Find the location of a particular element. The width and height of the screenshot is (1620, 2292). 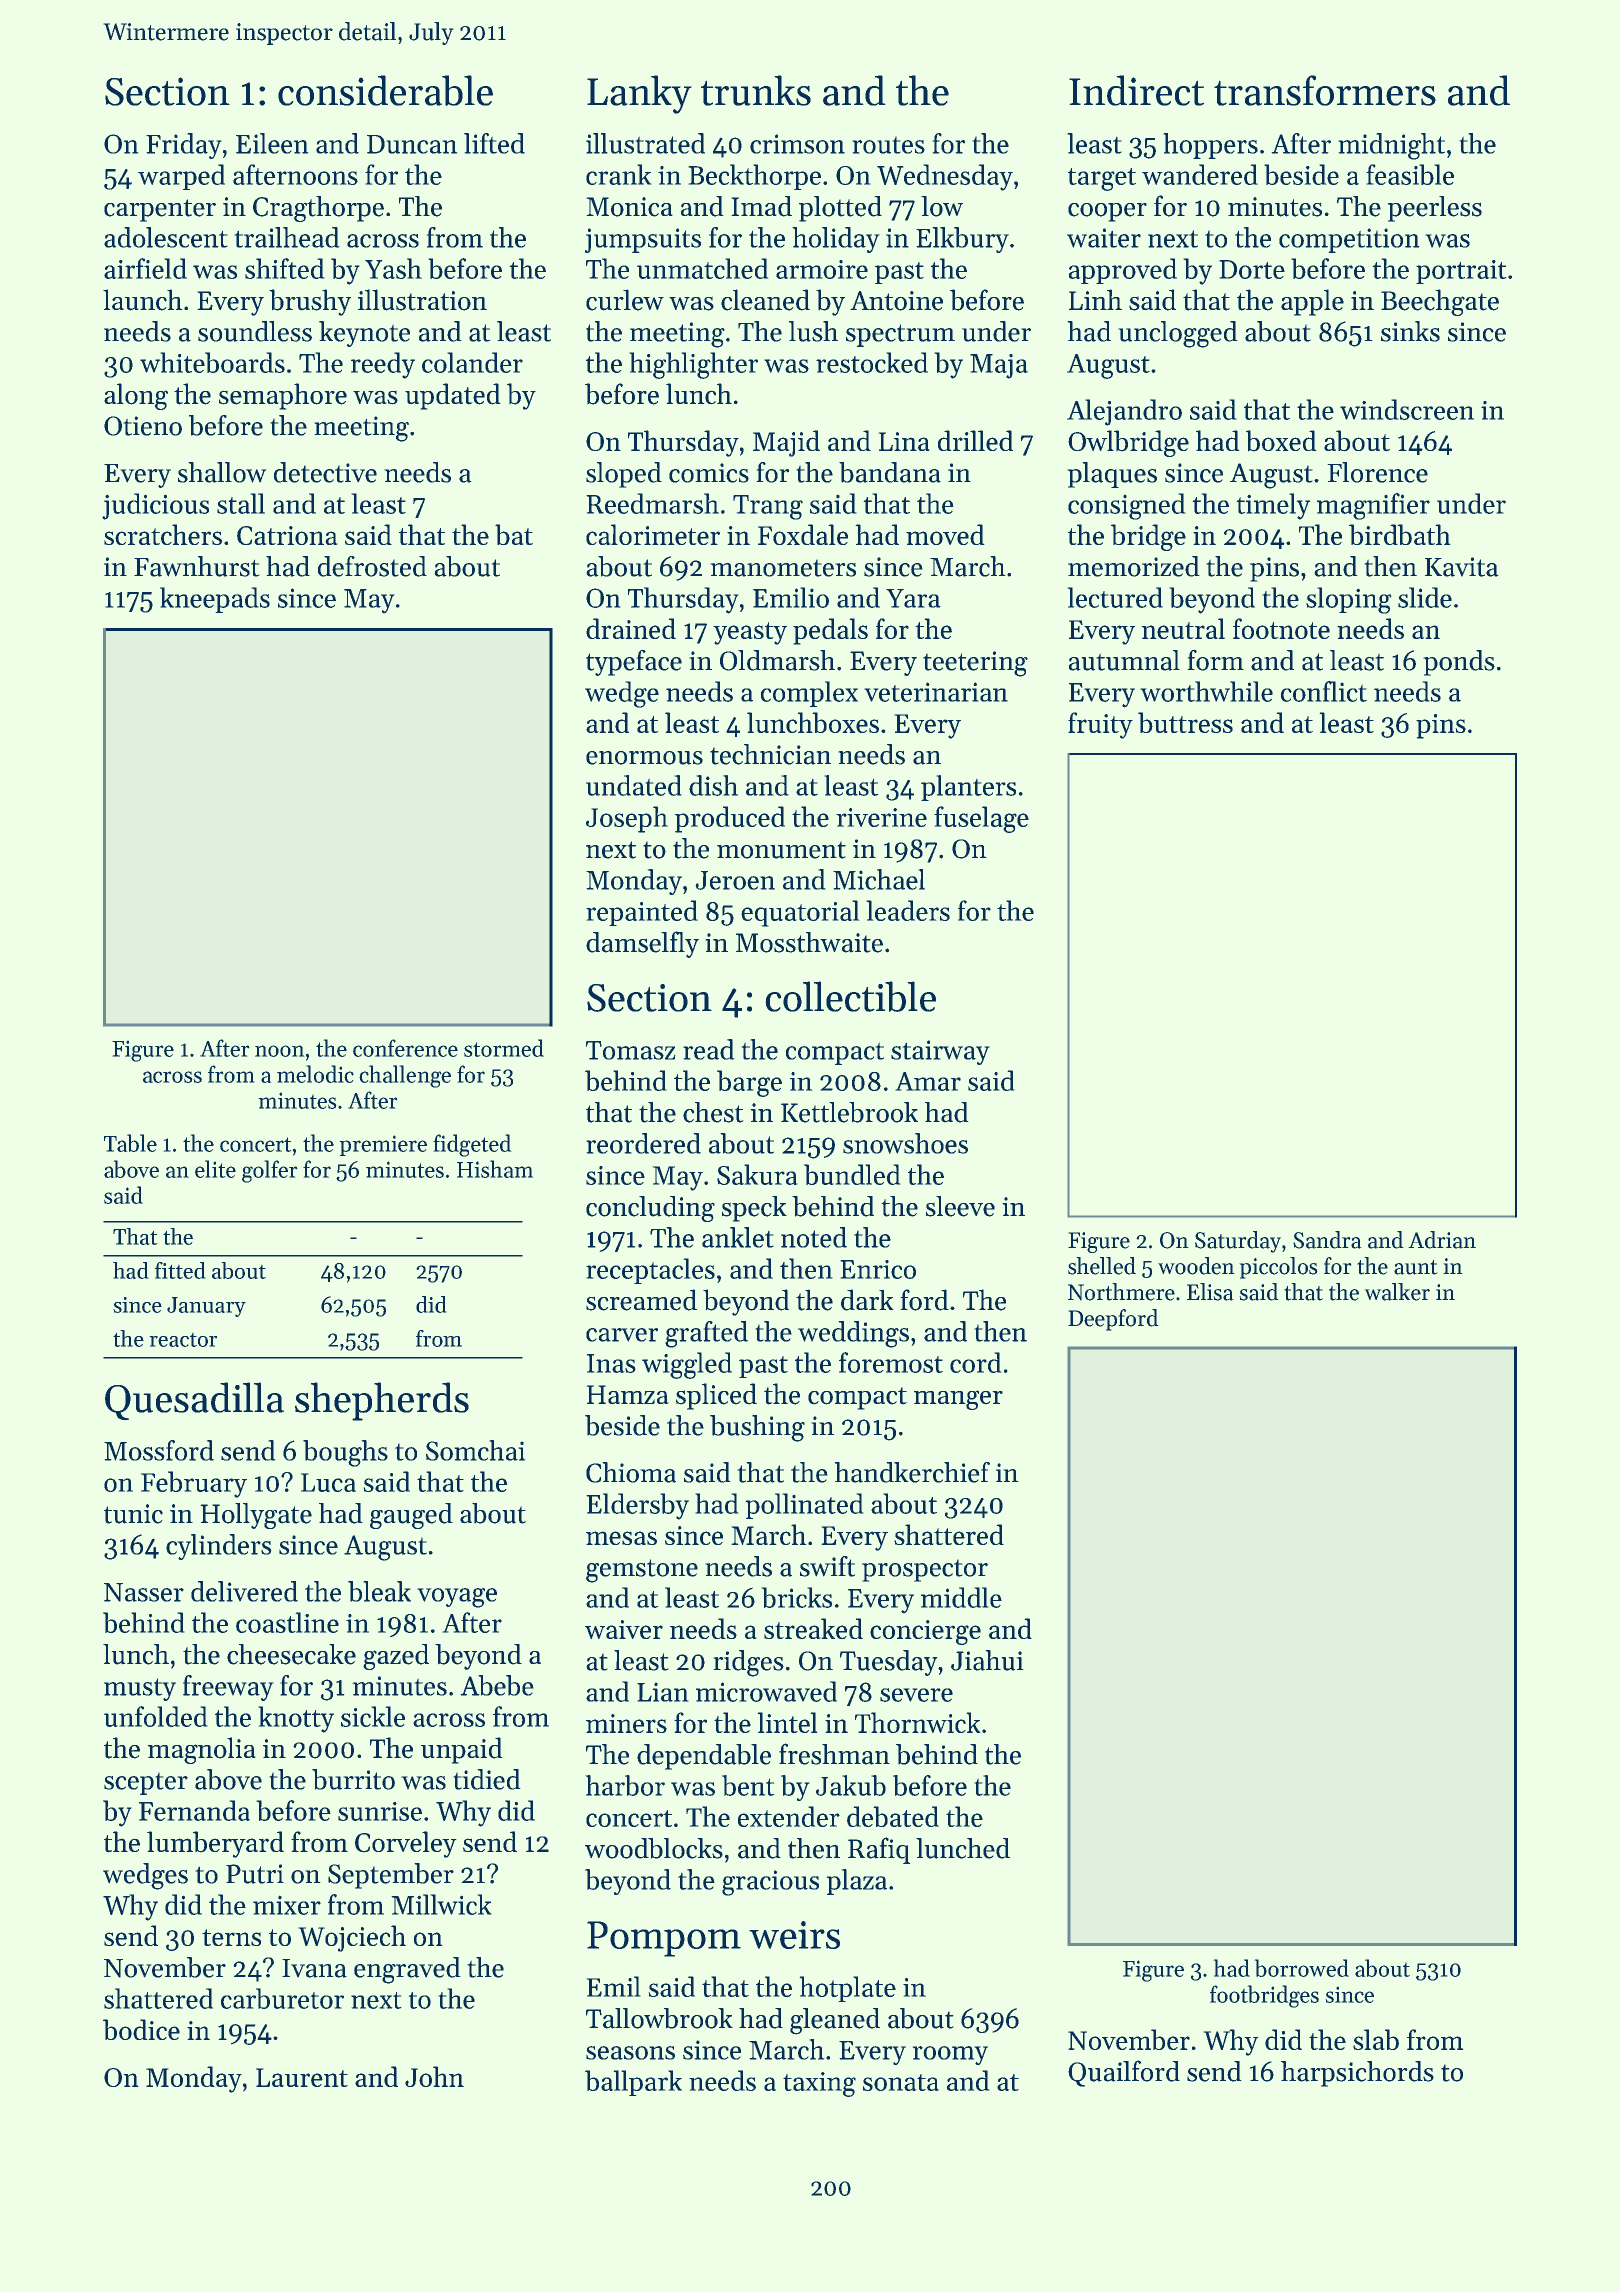

harpsichords is located at coordinates (1357, 2074).
